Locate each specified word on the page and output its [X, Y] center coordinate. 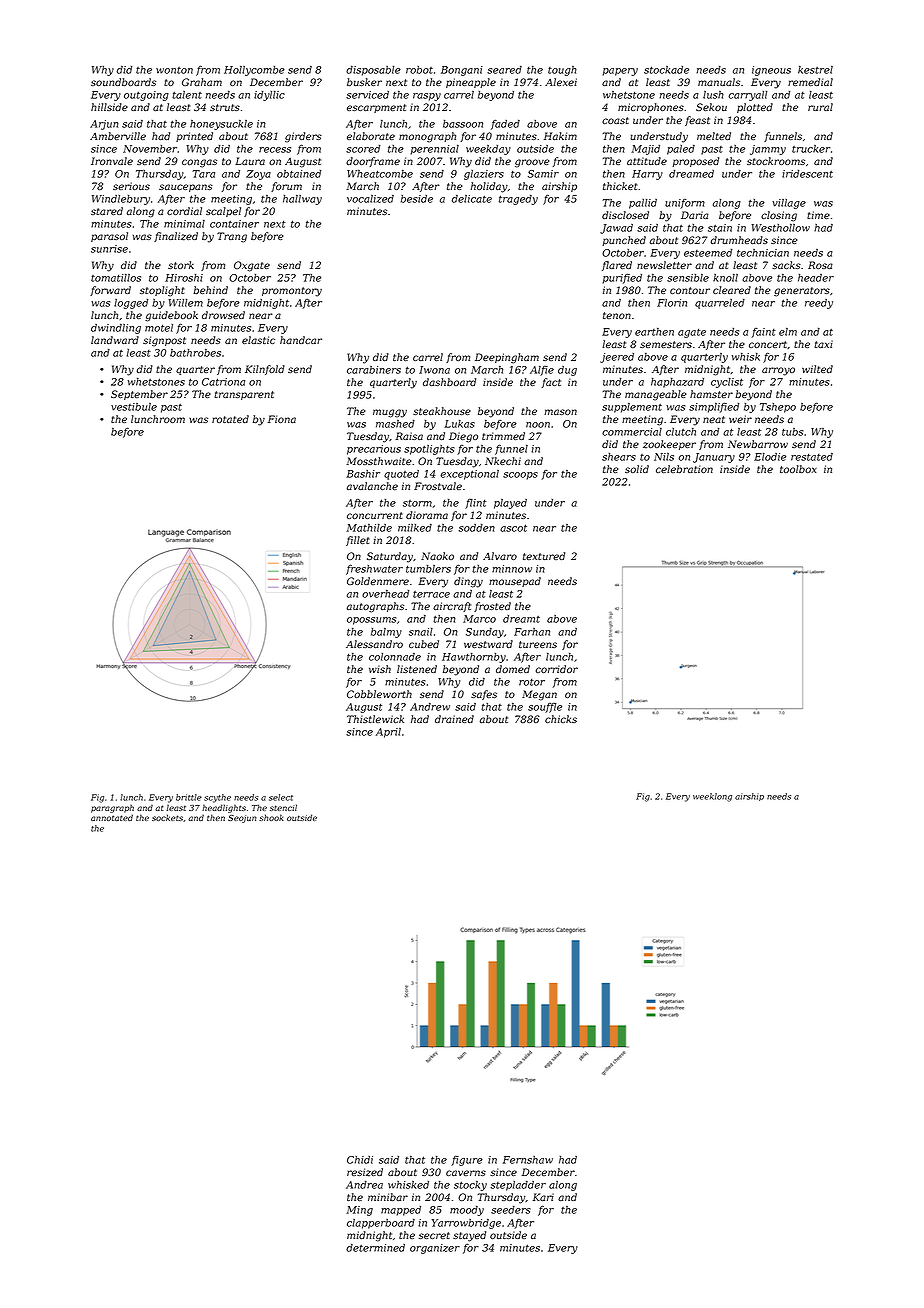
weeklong [712, 797]
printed [194, 137]
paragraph [112, 809]
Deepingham [507, 358]
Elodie [770, 456]
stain [720, 228]
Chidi [360, 1160]
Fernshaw [528, 1160]
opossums [371, 621]
